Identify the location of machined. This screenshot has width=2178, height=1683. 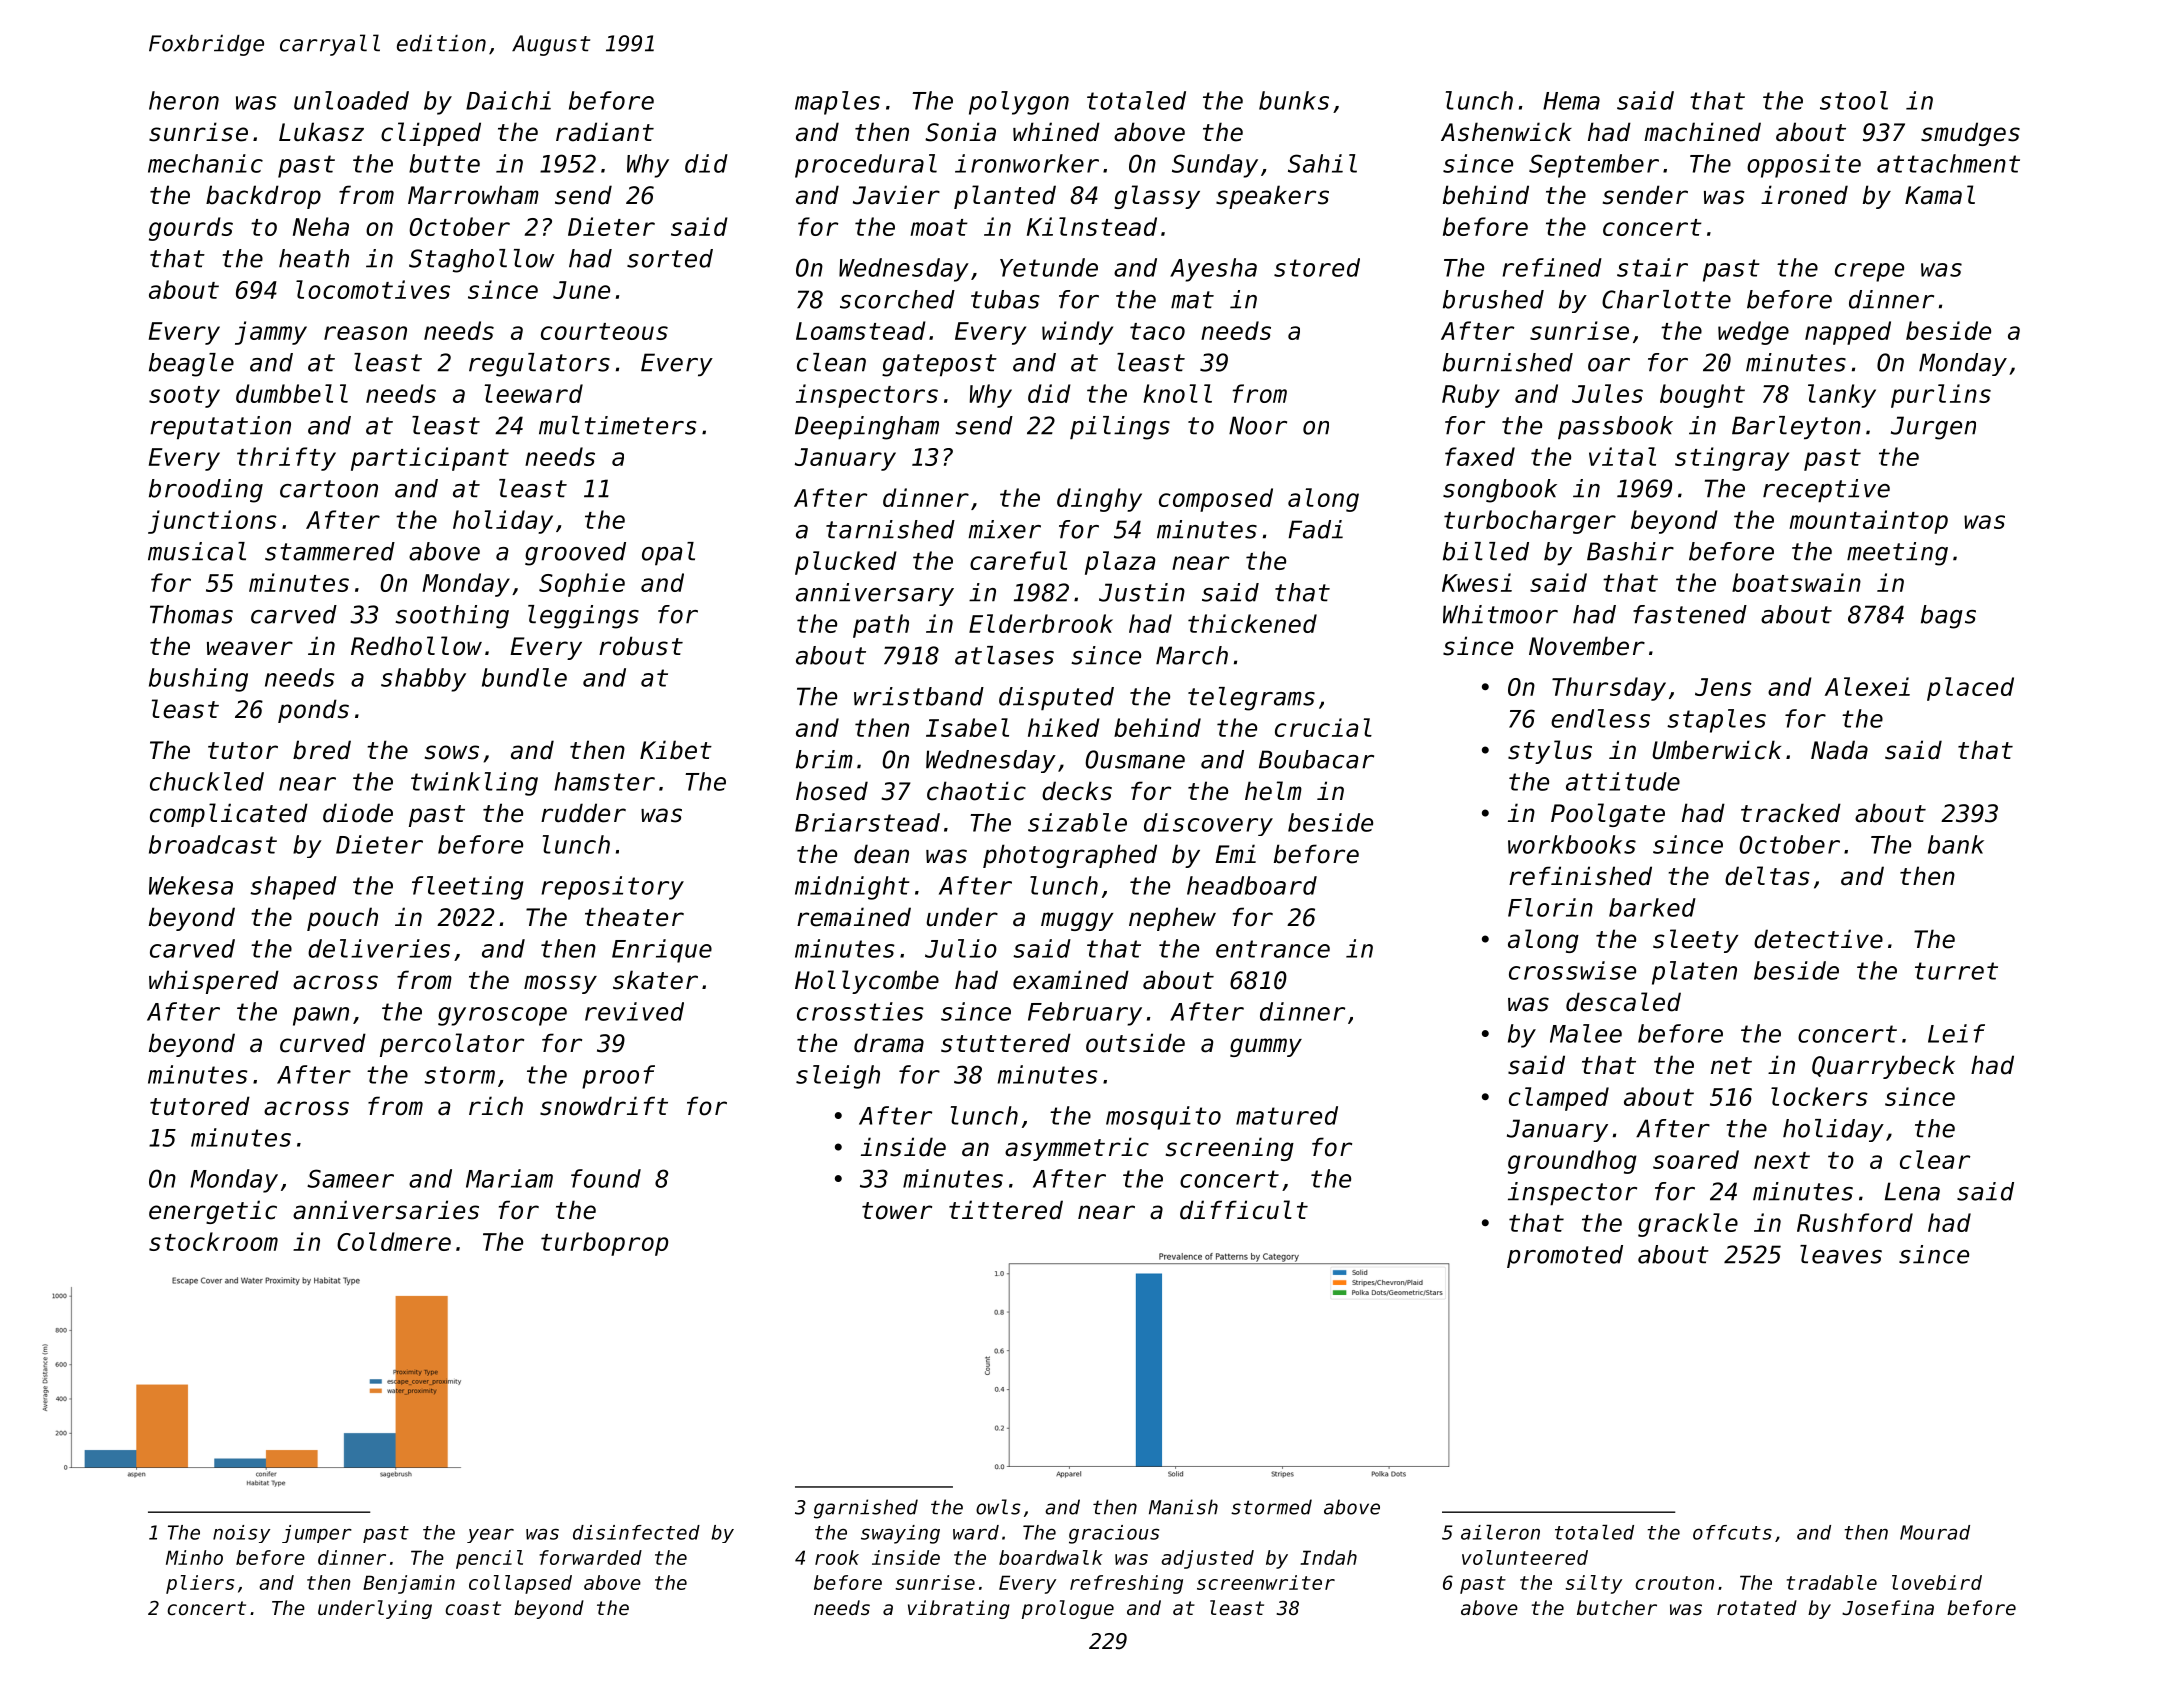
(1702, 132).
